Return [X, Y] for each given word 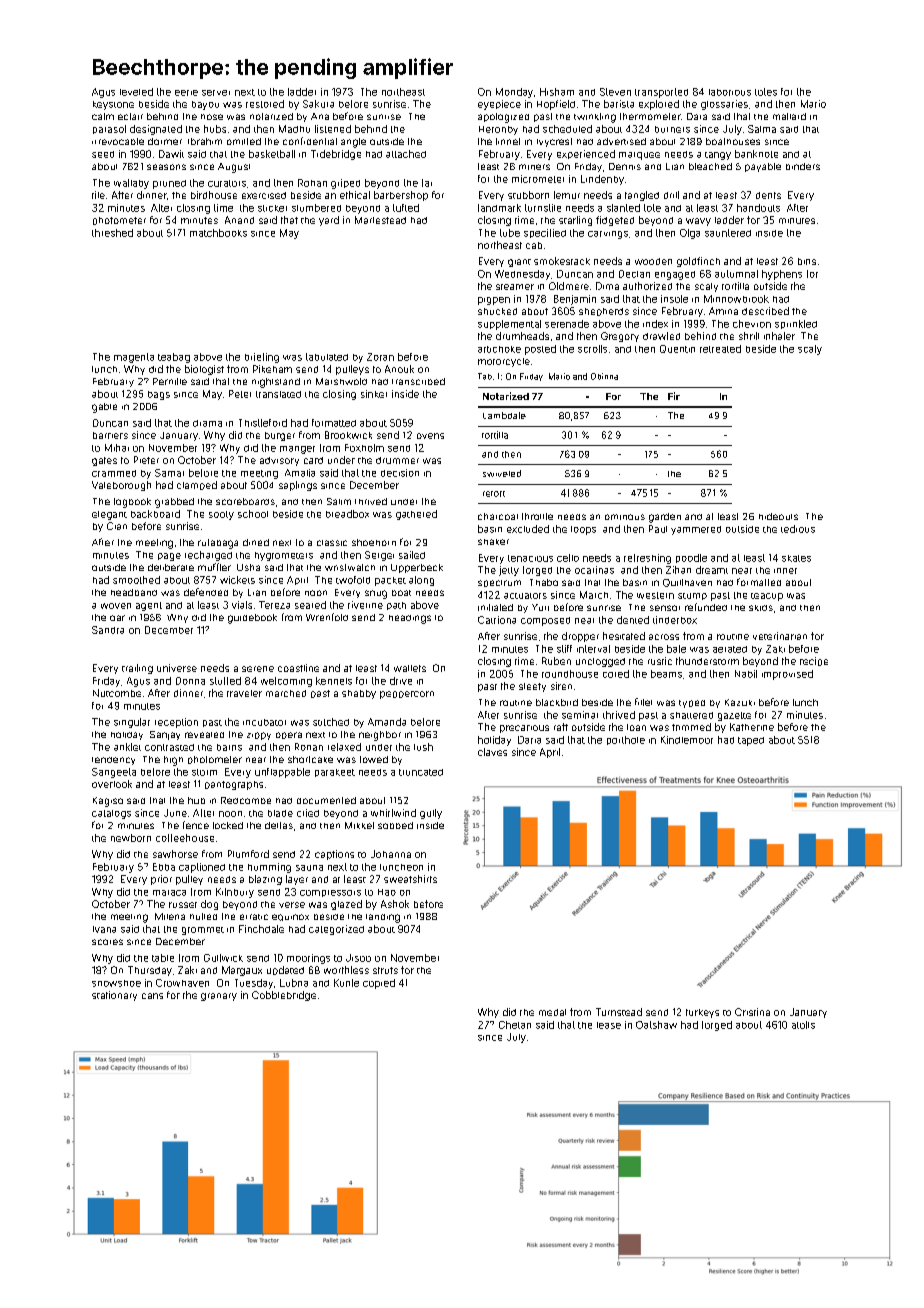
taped [751, 741]
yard [329, 221]
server [216, 93]
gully [431, 814]
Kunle [346, 983]
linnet [508, 141]
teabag [174, 358]
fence [196, 825]
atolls [803, 1025]
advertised [621, 141]
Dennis [625, 166]
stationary [114, 996]
